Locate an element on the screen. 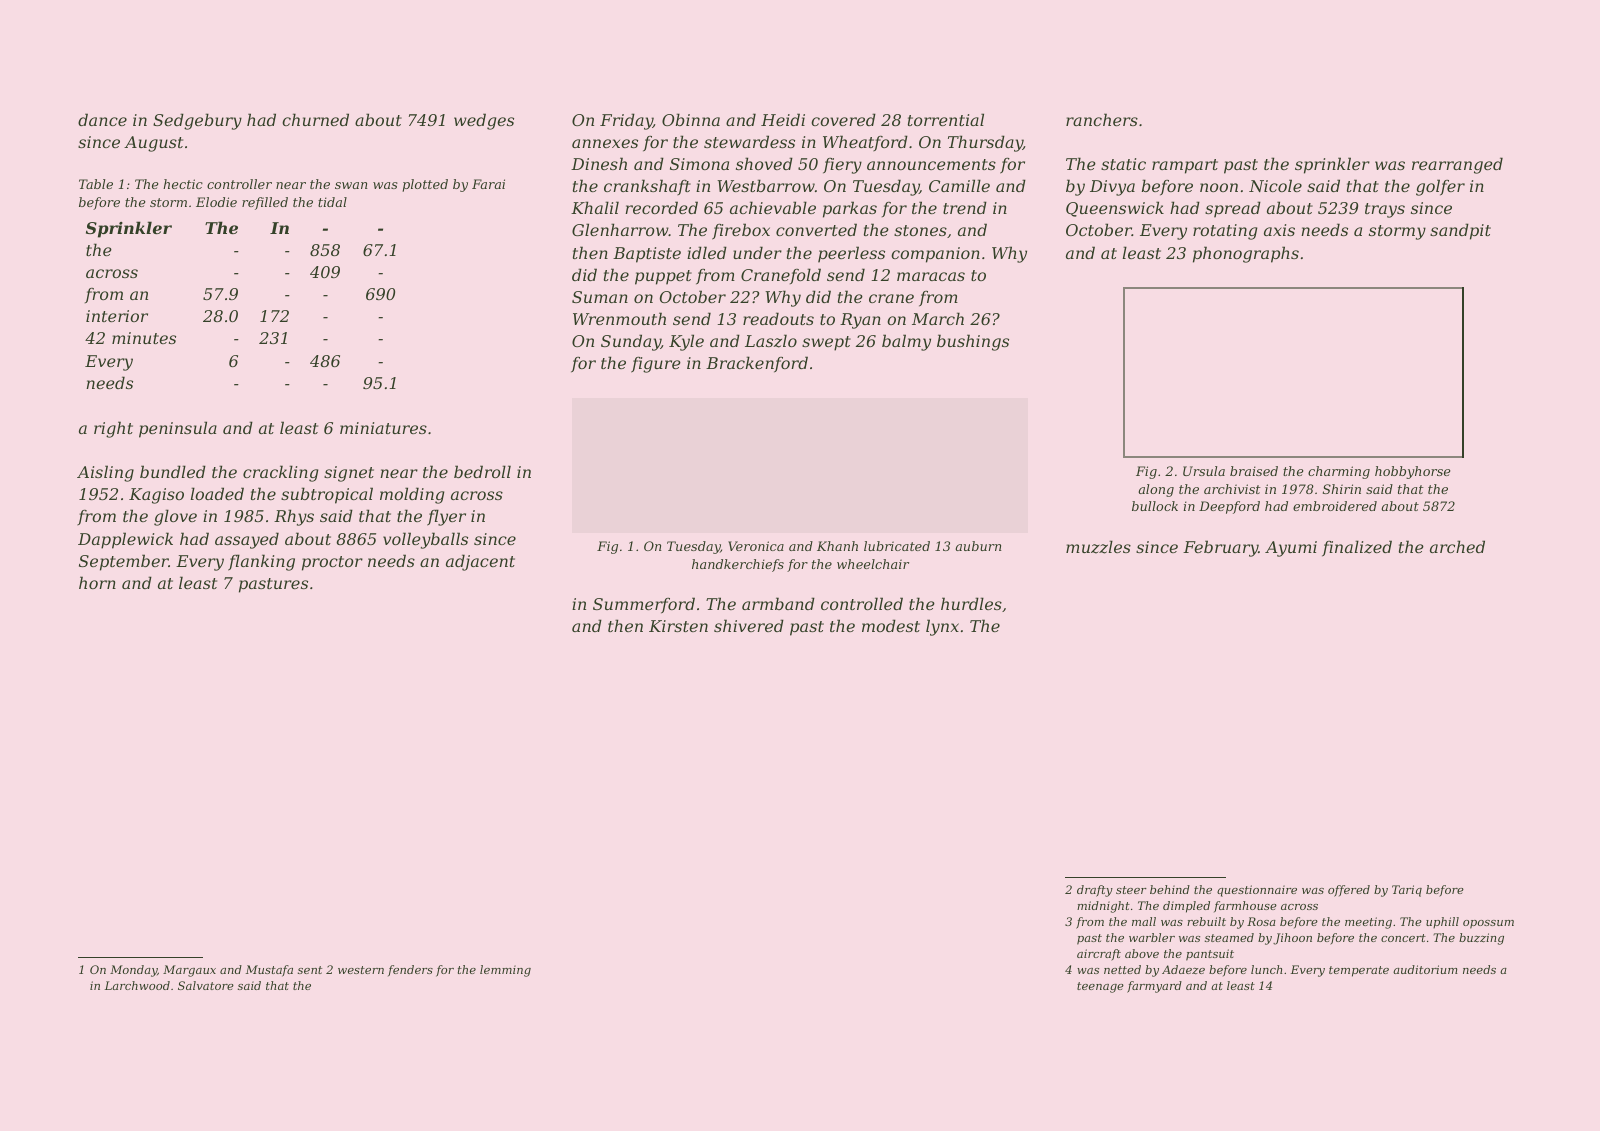  miniatures is located at coordinates (383, 428).
